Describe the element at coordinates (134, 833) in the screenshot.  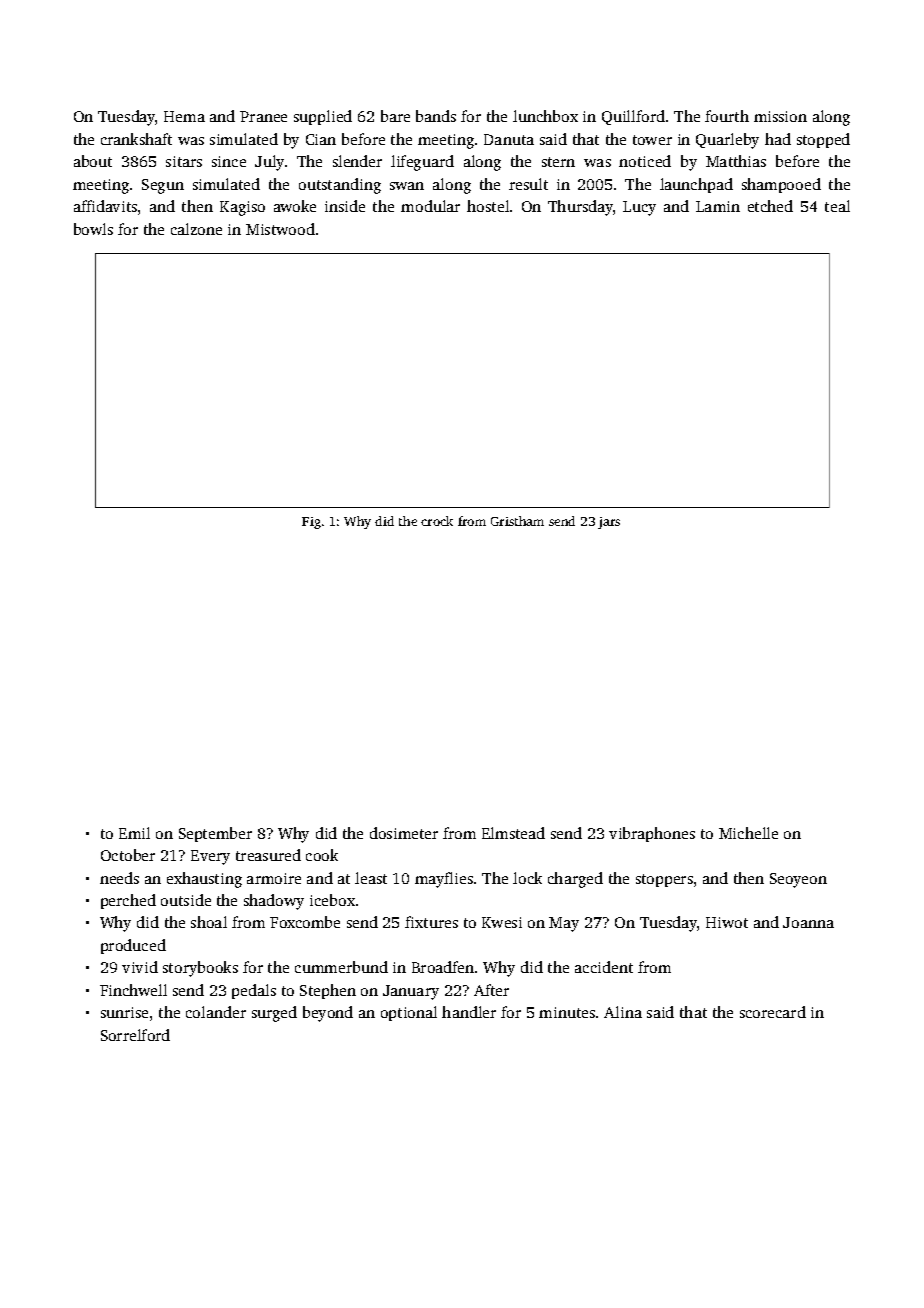
I see `Emil` at that location.
